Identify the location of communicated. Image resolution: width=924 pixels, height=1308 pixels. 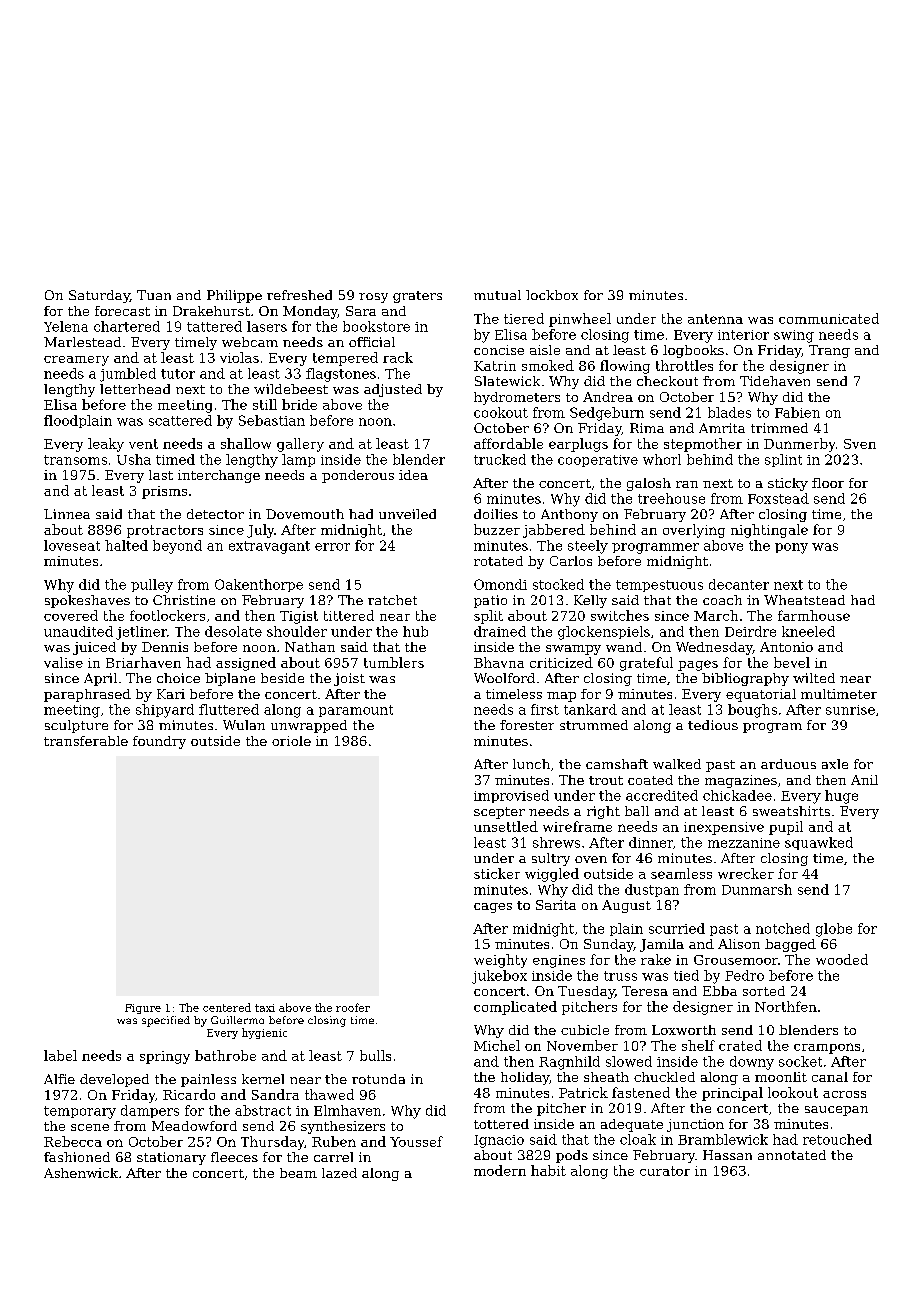
(829, 318).
